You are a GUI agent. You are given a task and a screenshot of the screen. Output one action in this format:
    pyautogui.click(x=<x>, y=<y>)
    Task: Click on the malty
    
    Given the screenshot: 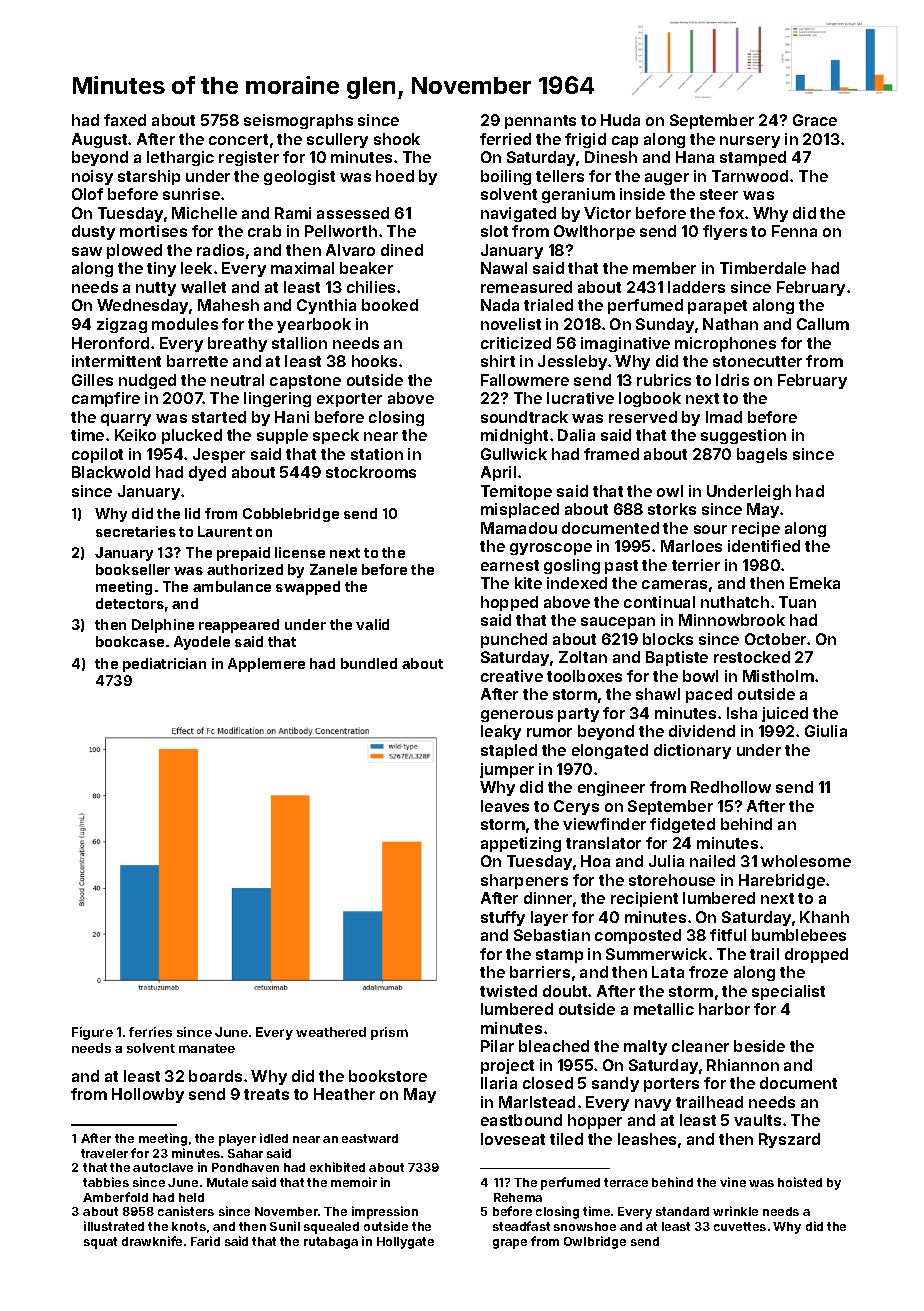 What is the action you would take?
    pyautogui.click(x=645, y=1047)
